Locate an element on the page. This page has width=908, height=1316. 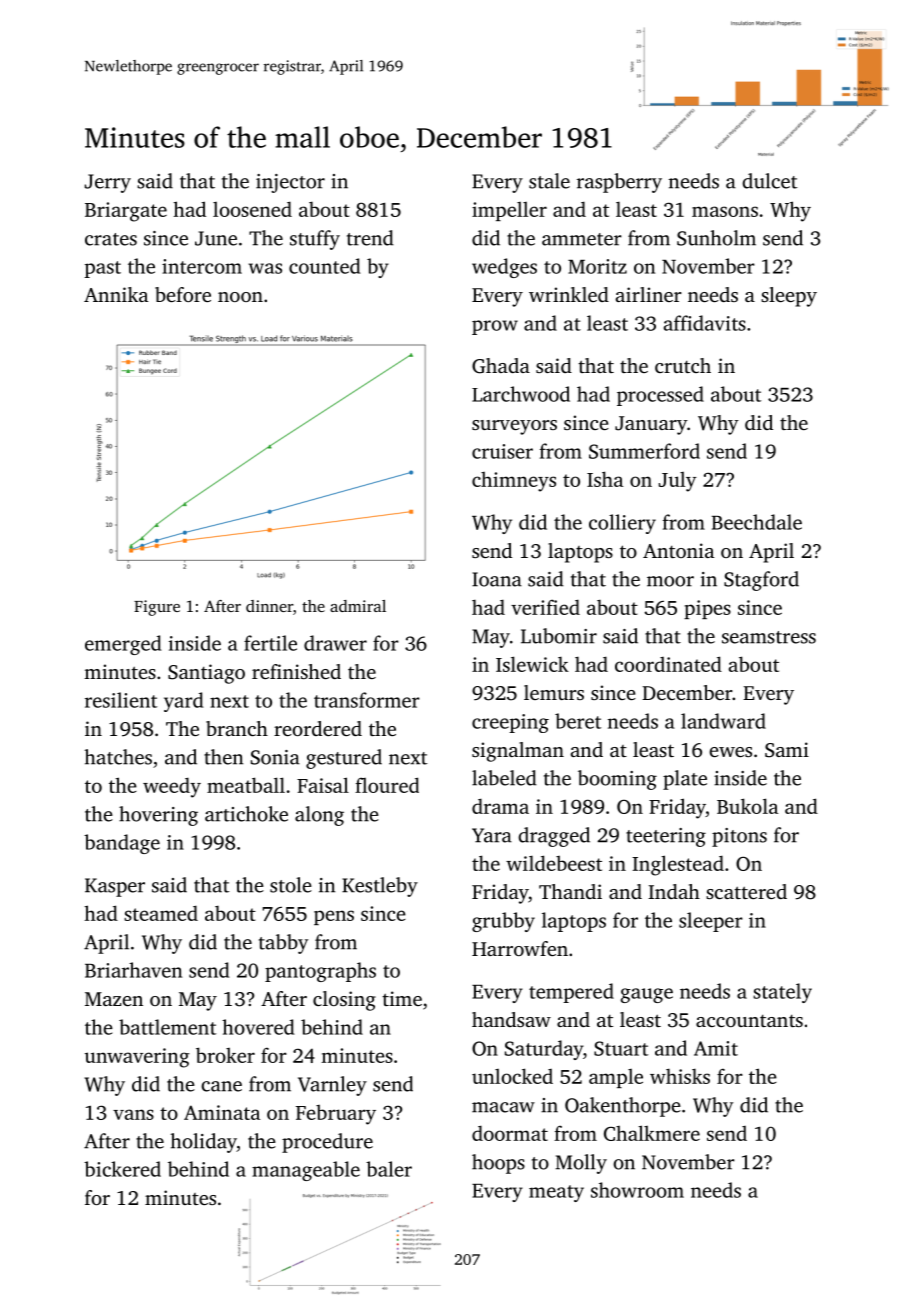
fertile is located at coordinates (270, 643).
